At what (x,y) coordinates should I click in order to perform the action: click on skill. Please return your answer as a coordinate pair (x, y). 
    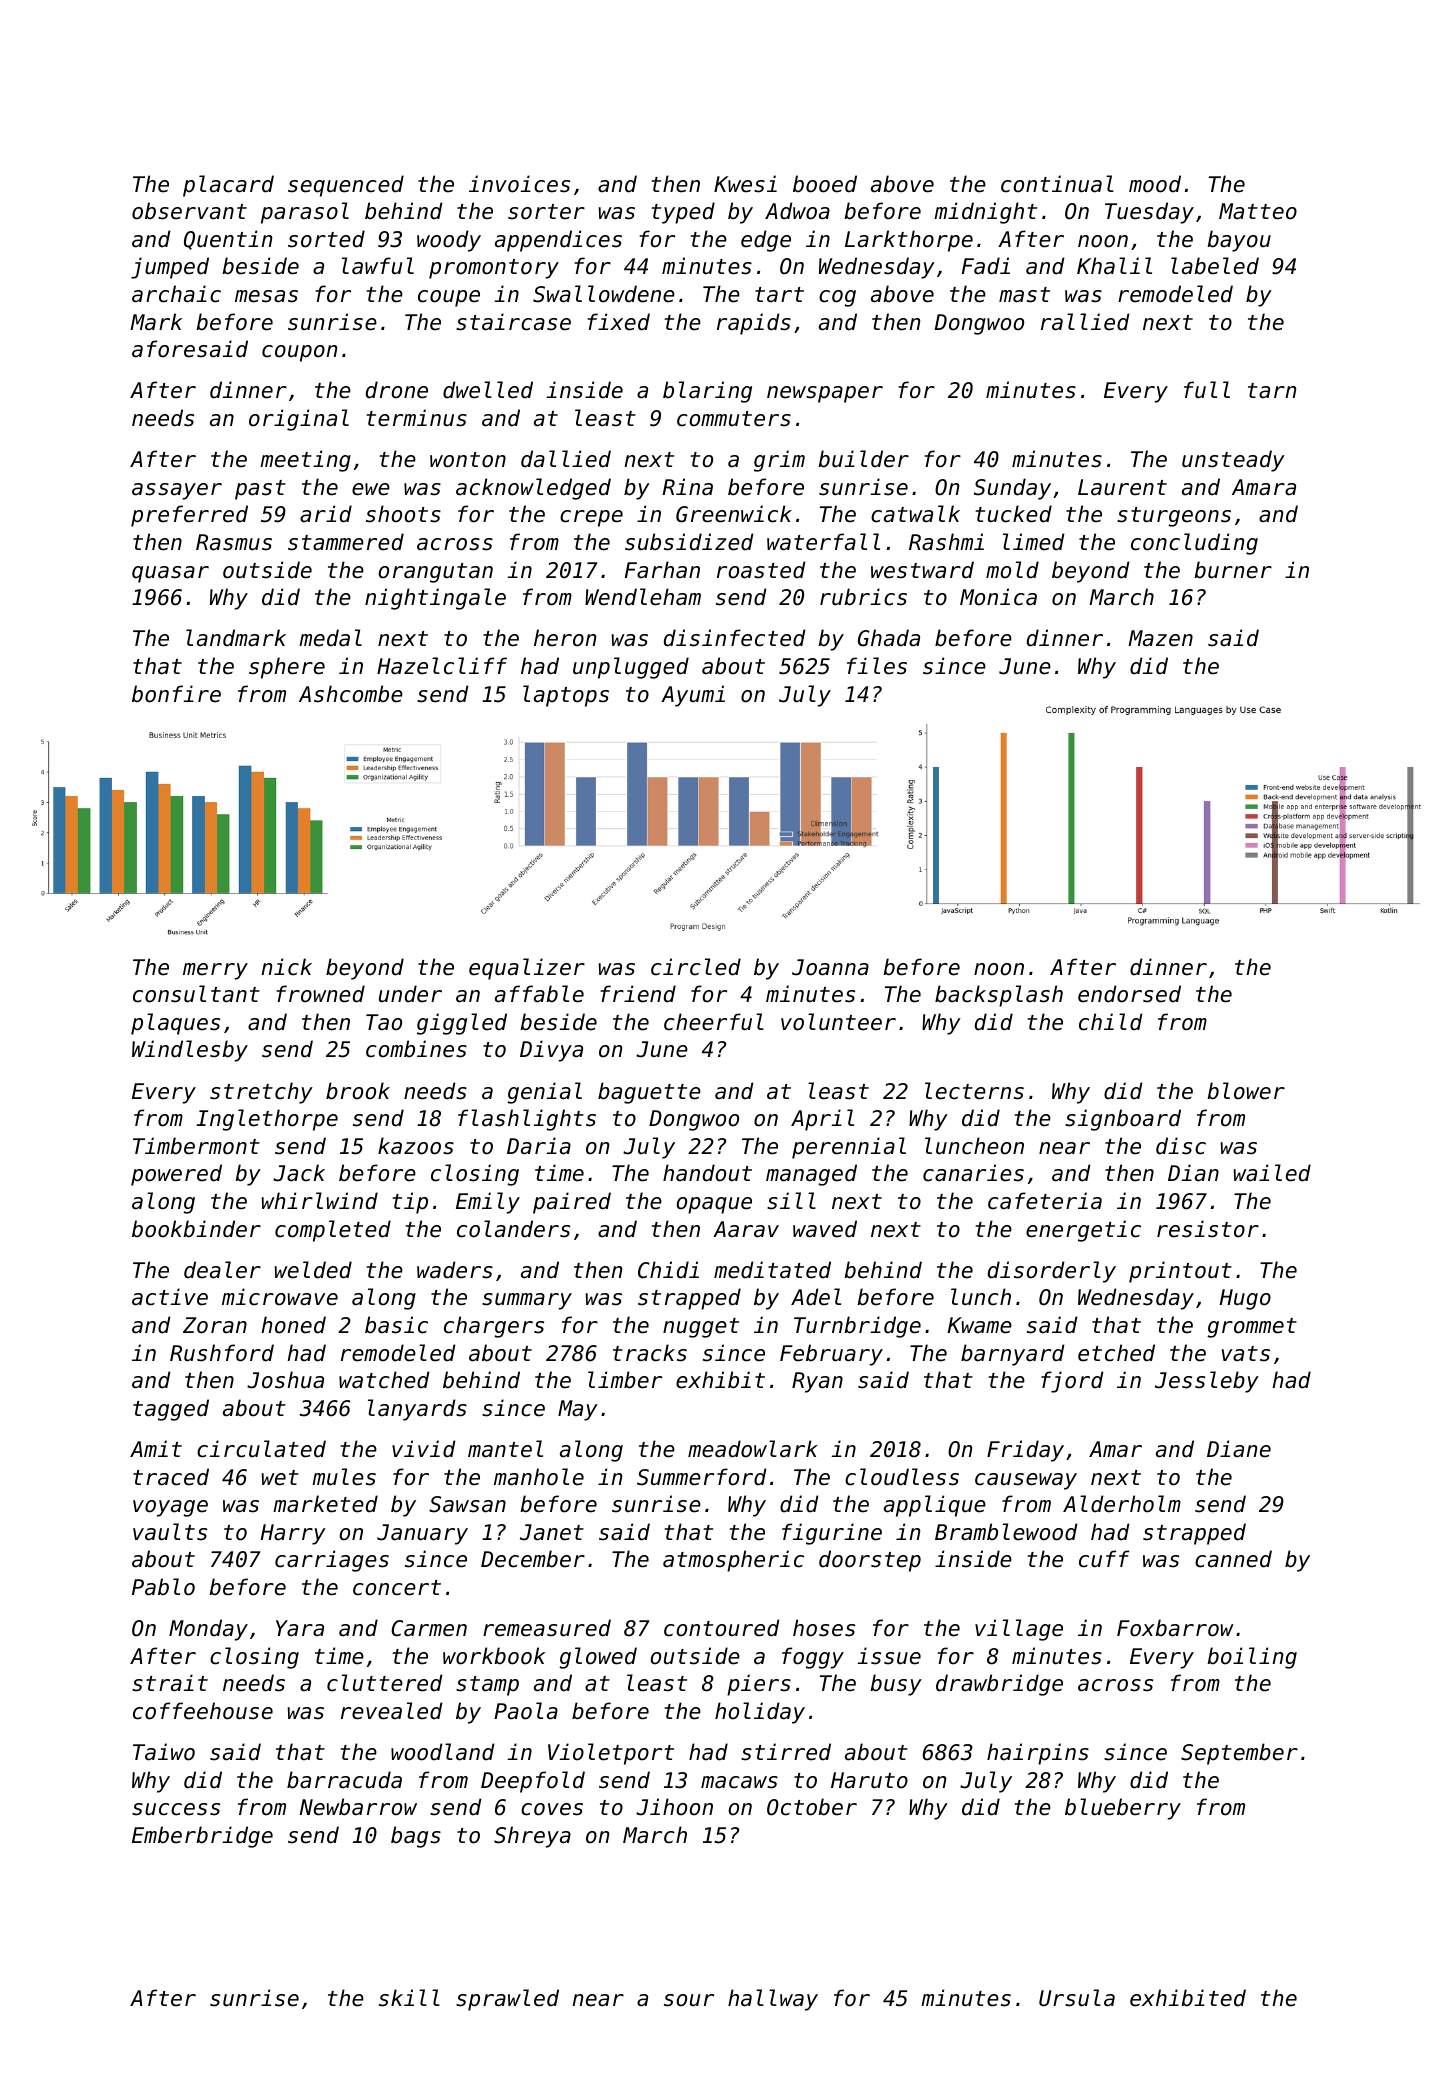
    Looking at the image, I should click on (409, 1998).
